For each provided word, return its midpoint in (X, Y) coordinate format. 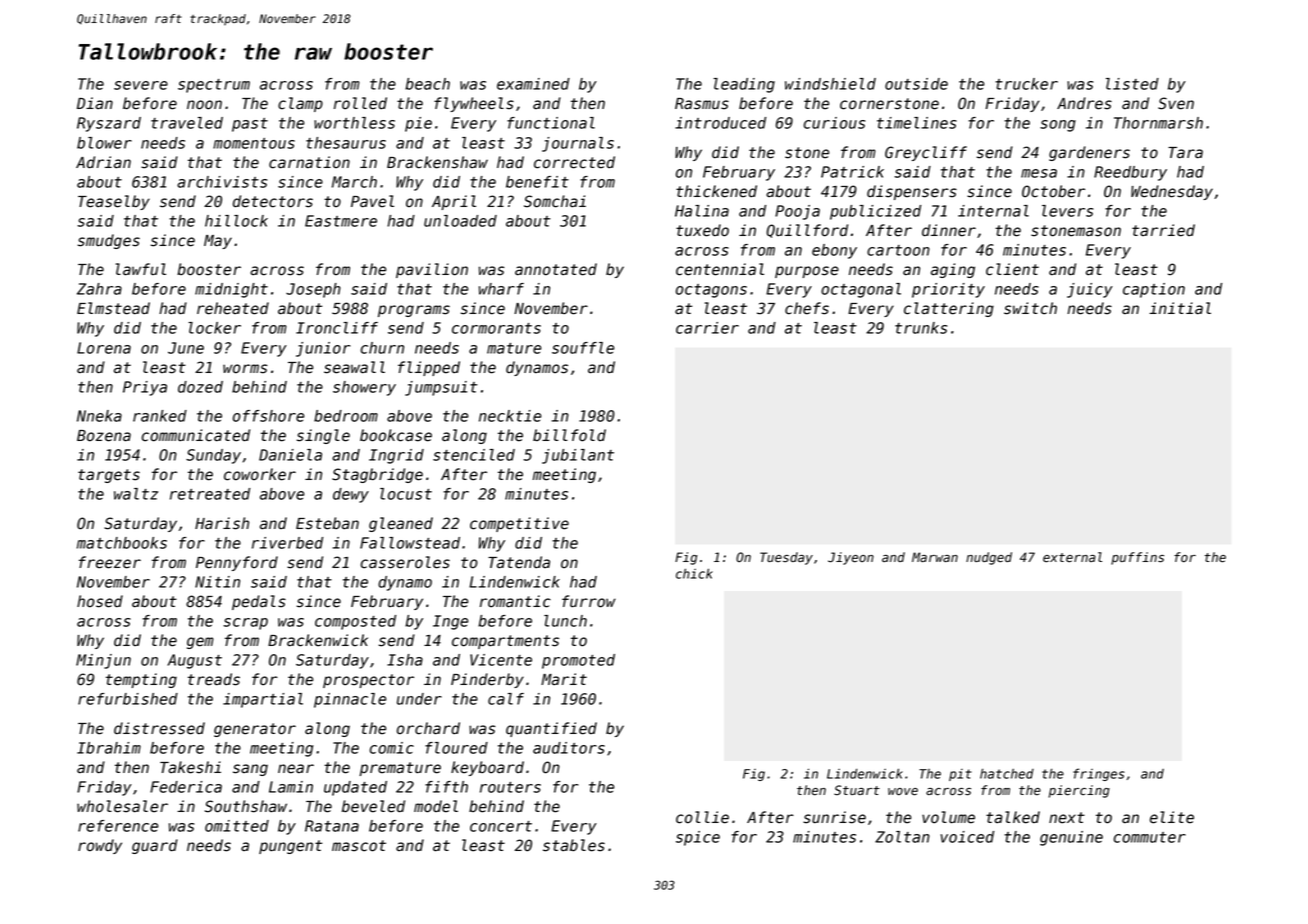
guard (155, 846)
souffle (583, 348)
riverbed (287, 543)
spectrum (214, 86)
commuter (1150, 837)
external (1072, 557)
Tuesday (786, 558)
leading (744, 85)
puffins (1137, 558)
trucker (1027, 84)
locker (214, 328)
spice (698, 838)
